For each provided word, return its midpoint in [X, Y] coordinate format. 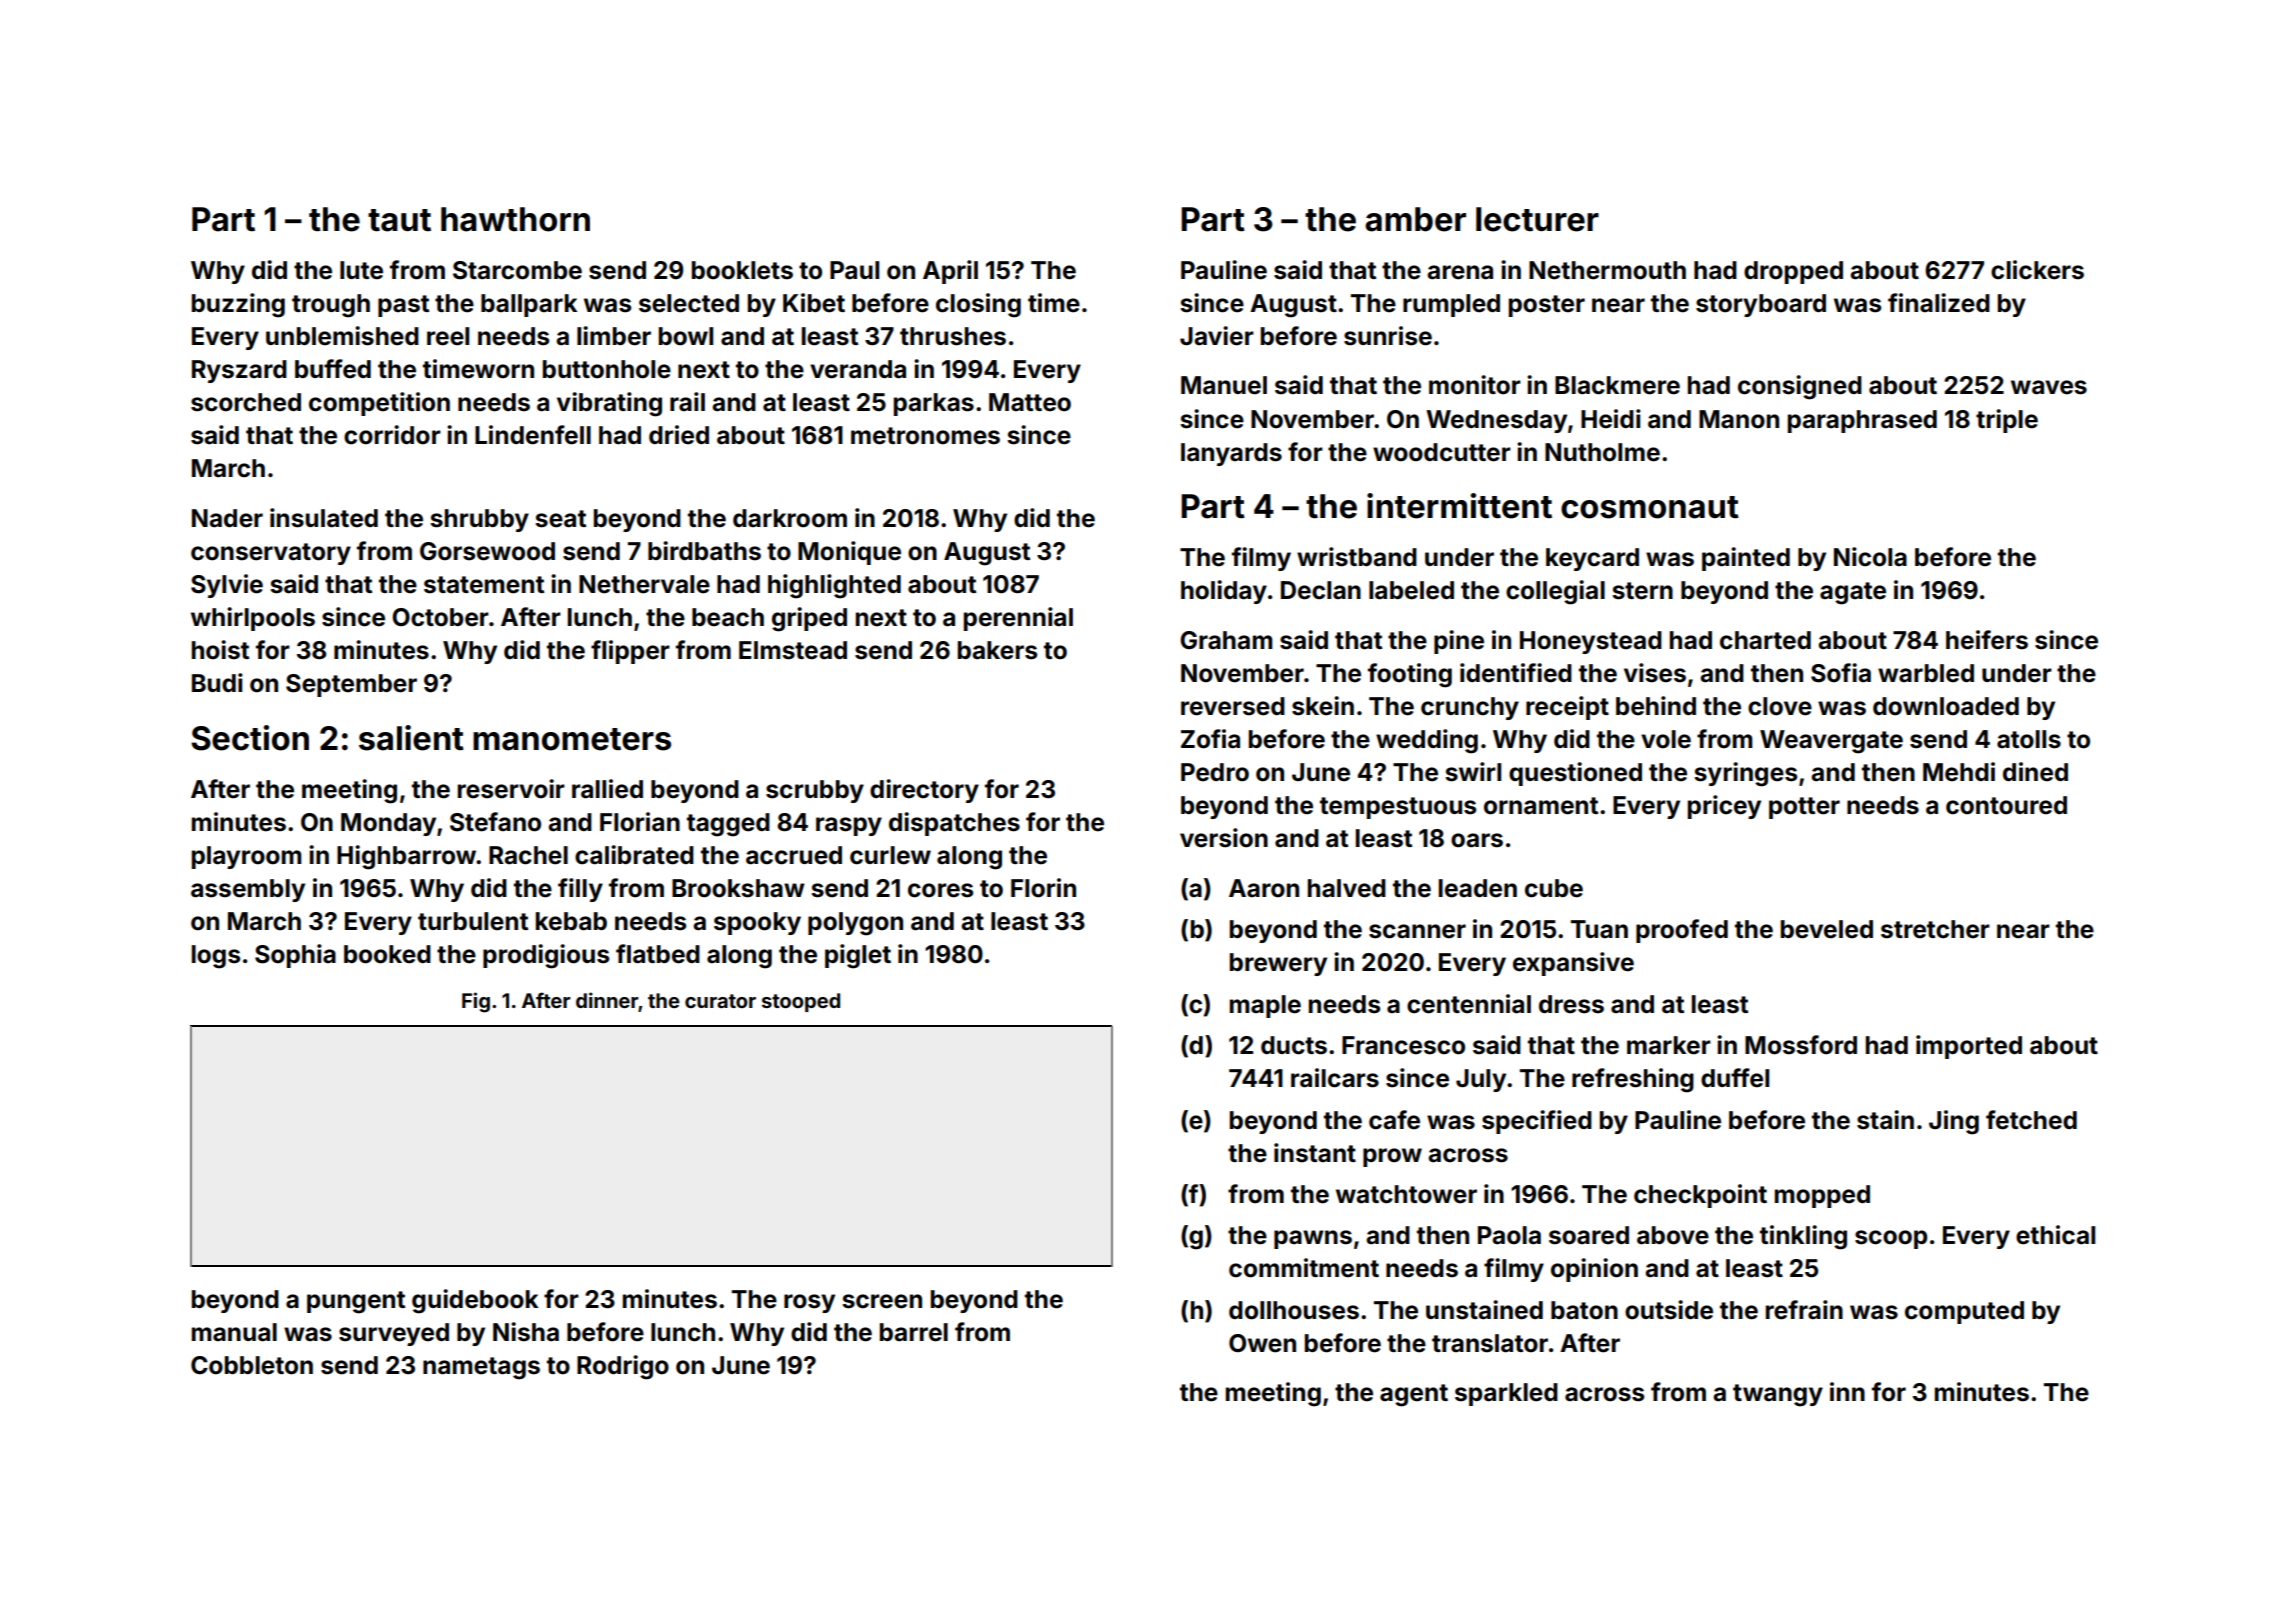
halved [1347, 888]
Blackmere [1617, 385]
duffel [1735, 1078]
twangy [1778, 1395]
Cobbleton [252, 1365]
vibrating [609, 404]
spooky [757, 923]
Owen [1262, 1343]
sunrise [1388, 336]
